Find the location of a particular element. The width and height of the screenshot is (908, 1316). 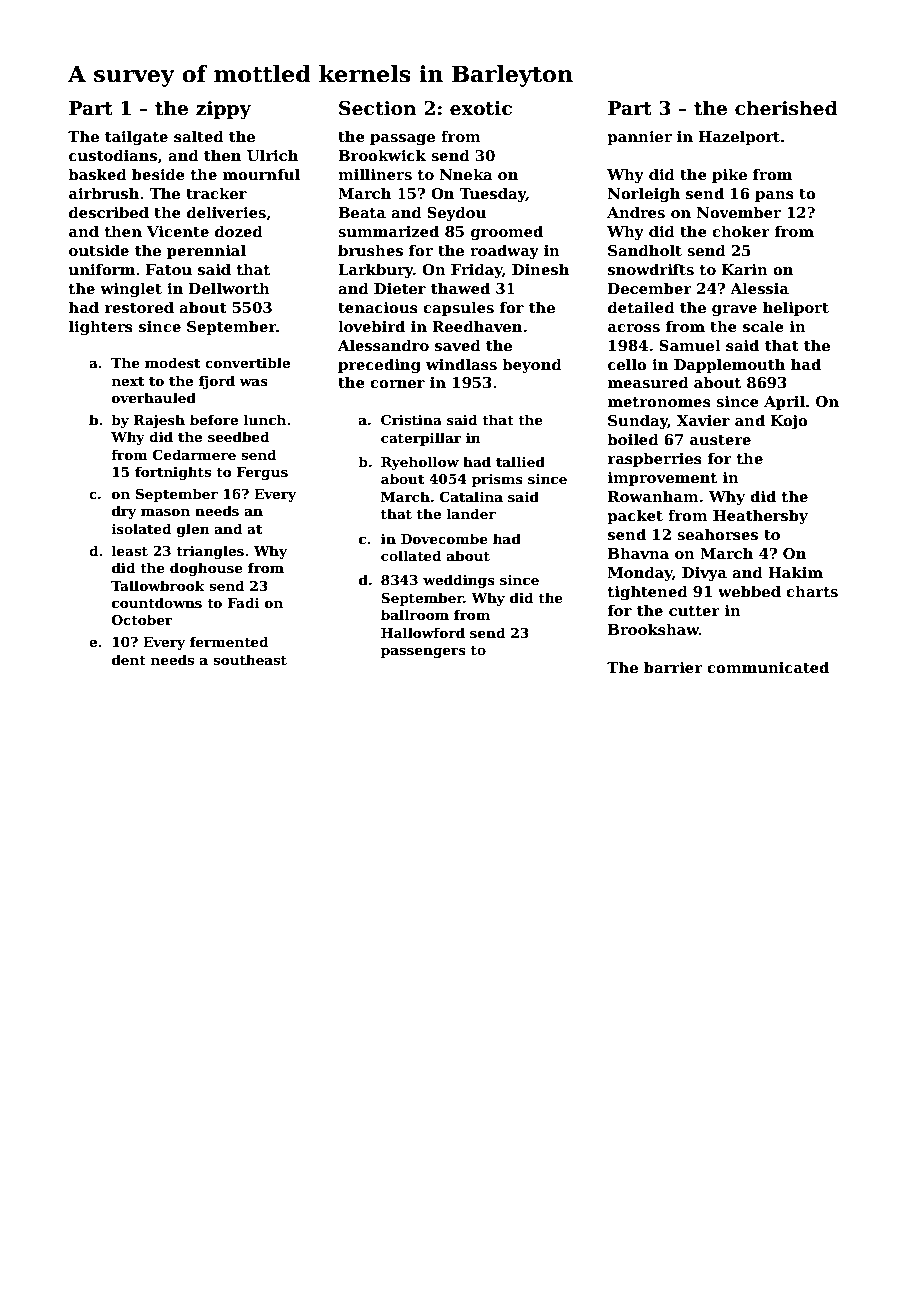

boiled is located at coordinates (633, 439).
